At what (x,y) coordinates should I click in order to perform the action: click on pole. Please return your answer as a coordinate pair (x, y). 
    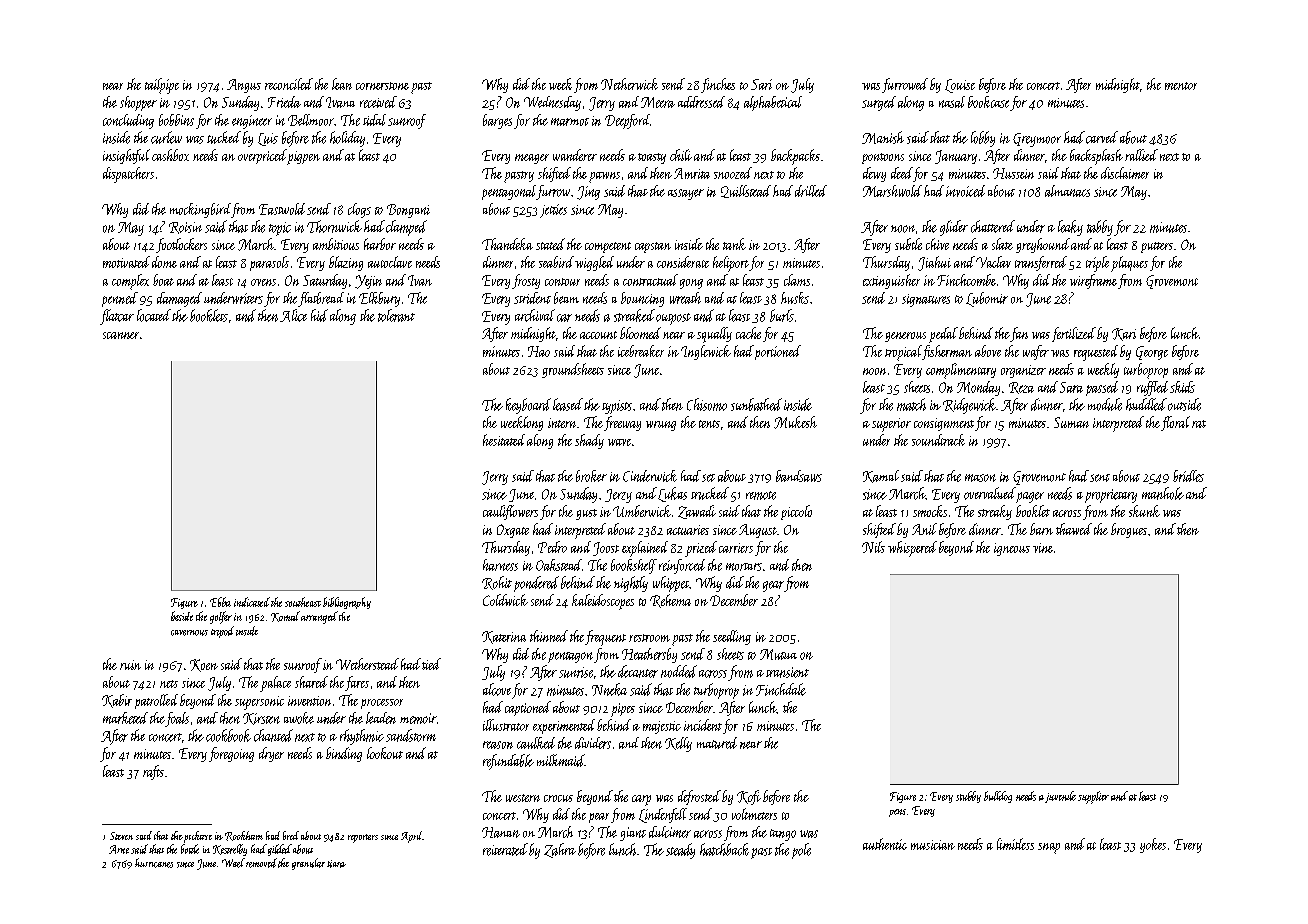
    Looking at the image, I should click on (801, 851).
